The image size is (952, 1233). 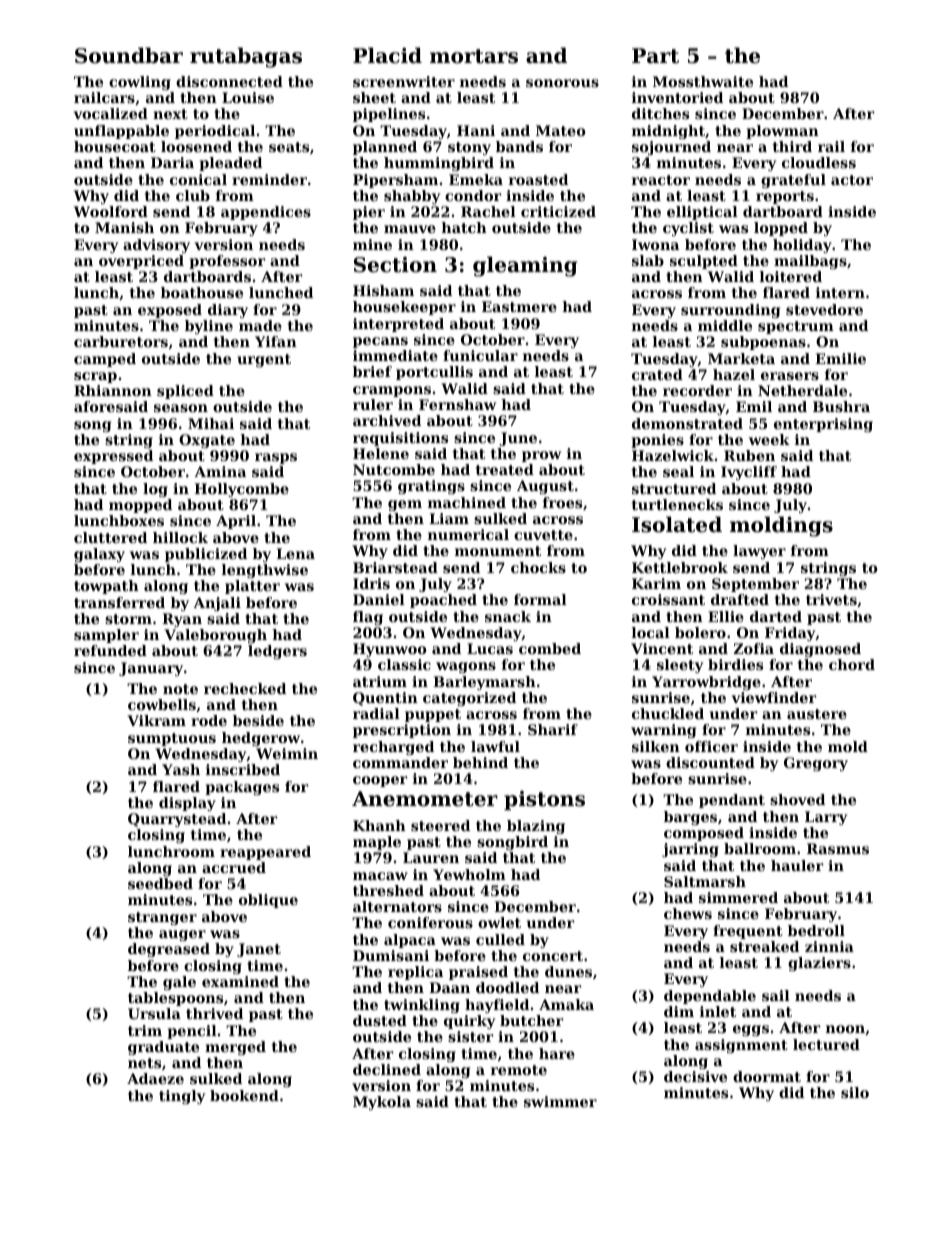 What do you see at coordinates (550, 648) in the page?
I see `combed` at bounding box center [550, 648].
